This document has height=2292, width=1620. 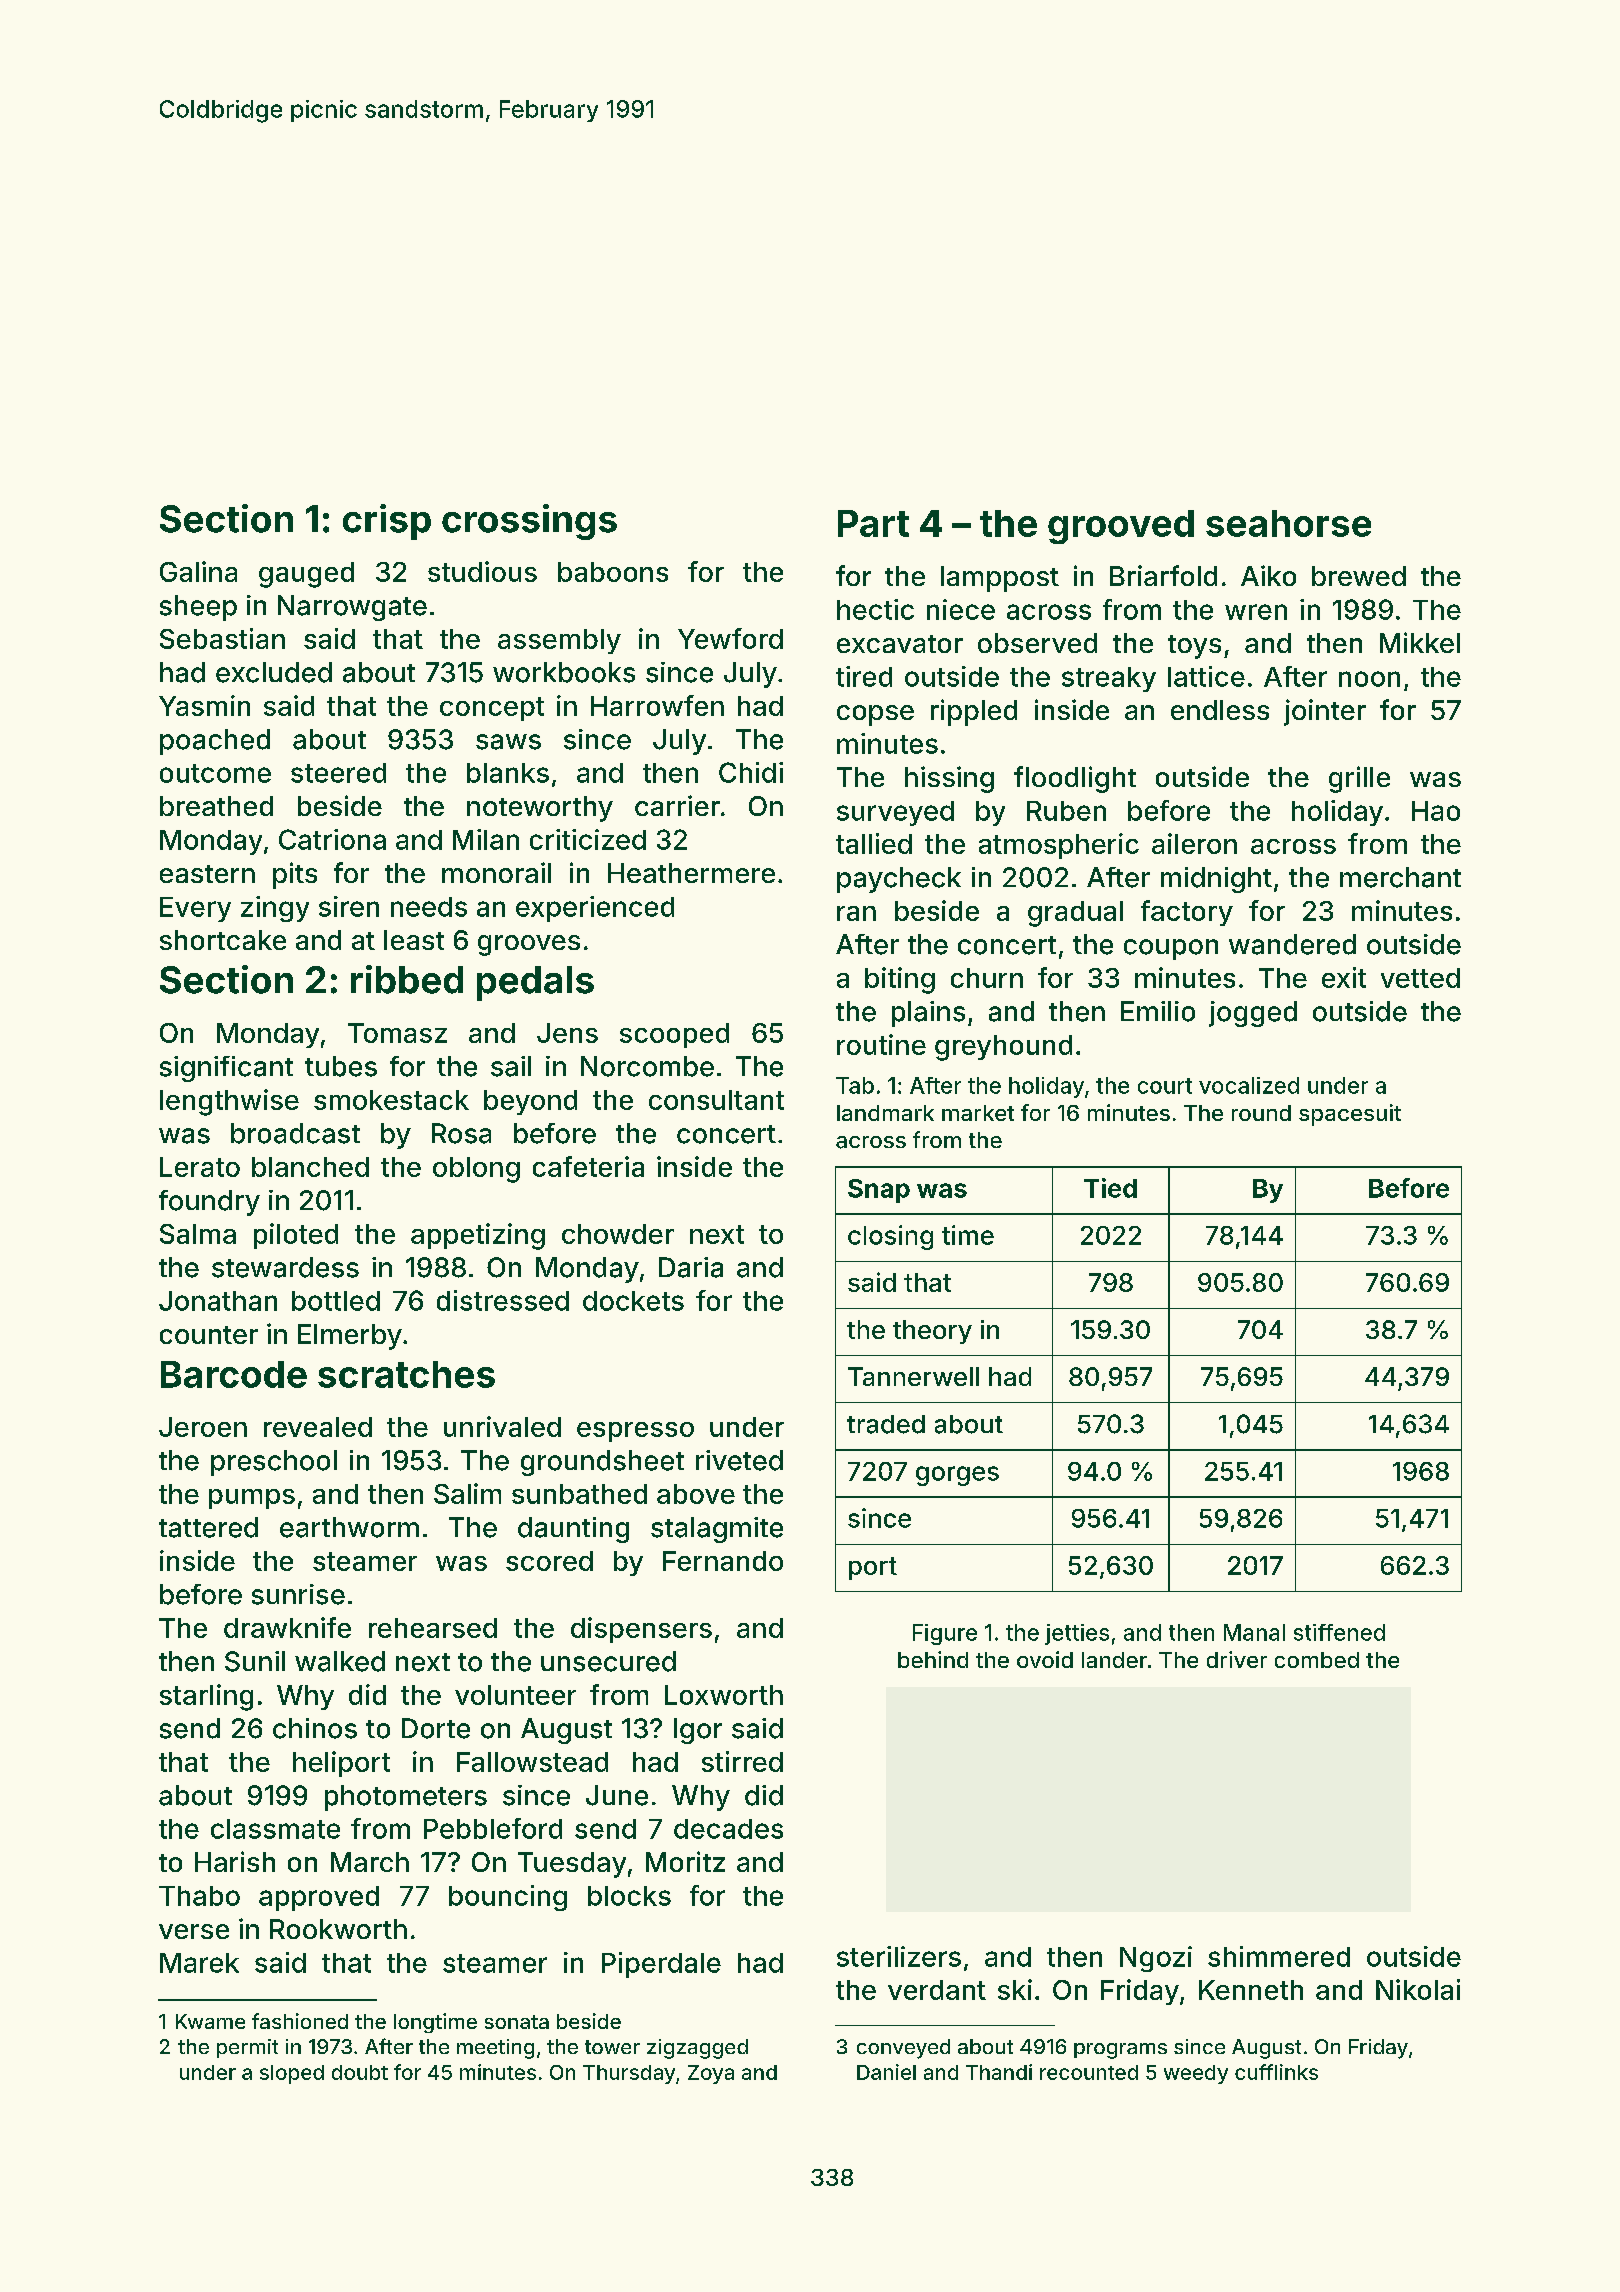 What do you see at coordinates (350, 1337) in the document?
I see `Elmerby` at bounding box center [350, 1337].
